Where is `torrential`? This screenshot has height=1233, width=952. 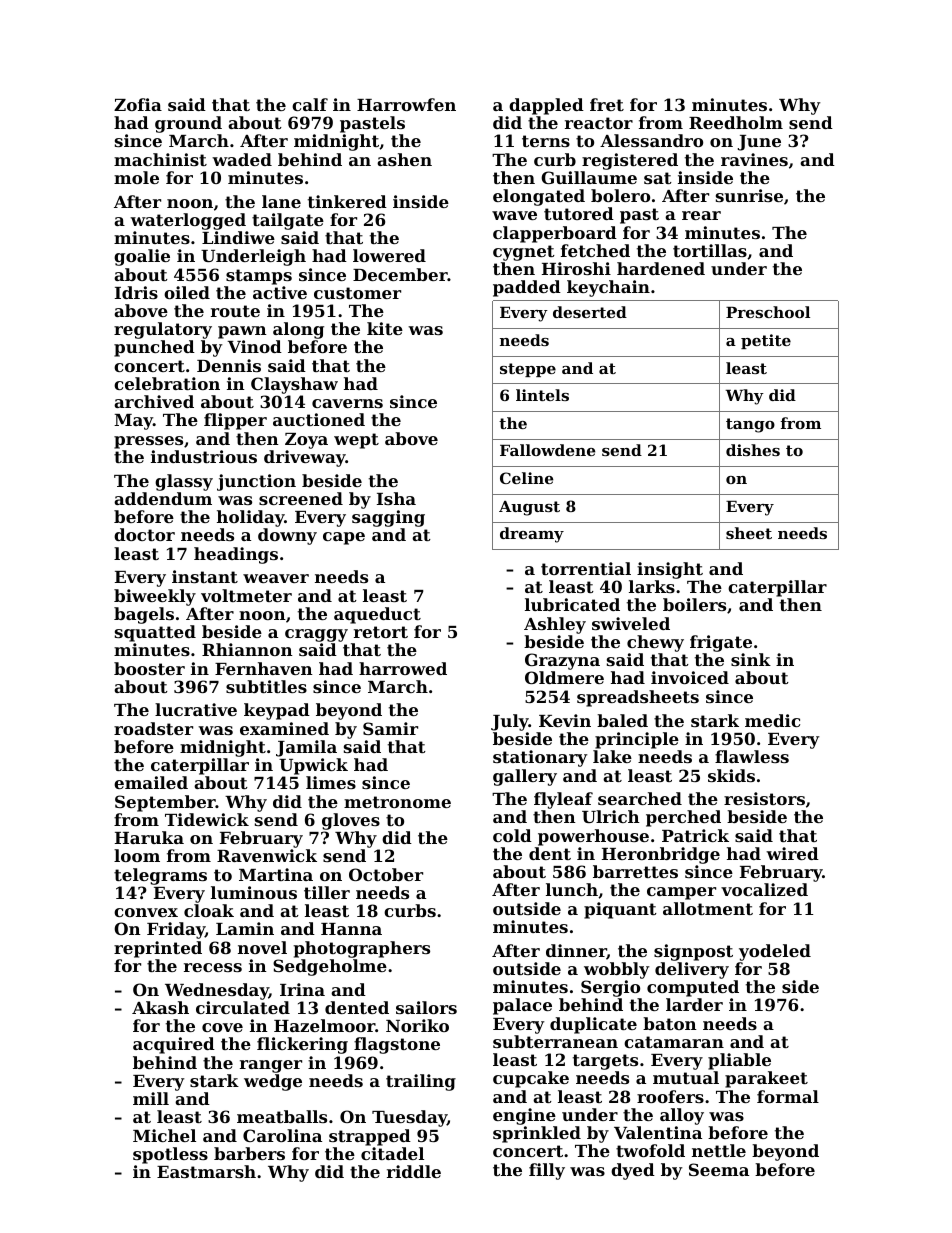
torrential is located at coordinates (586, 568).
